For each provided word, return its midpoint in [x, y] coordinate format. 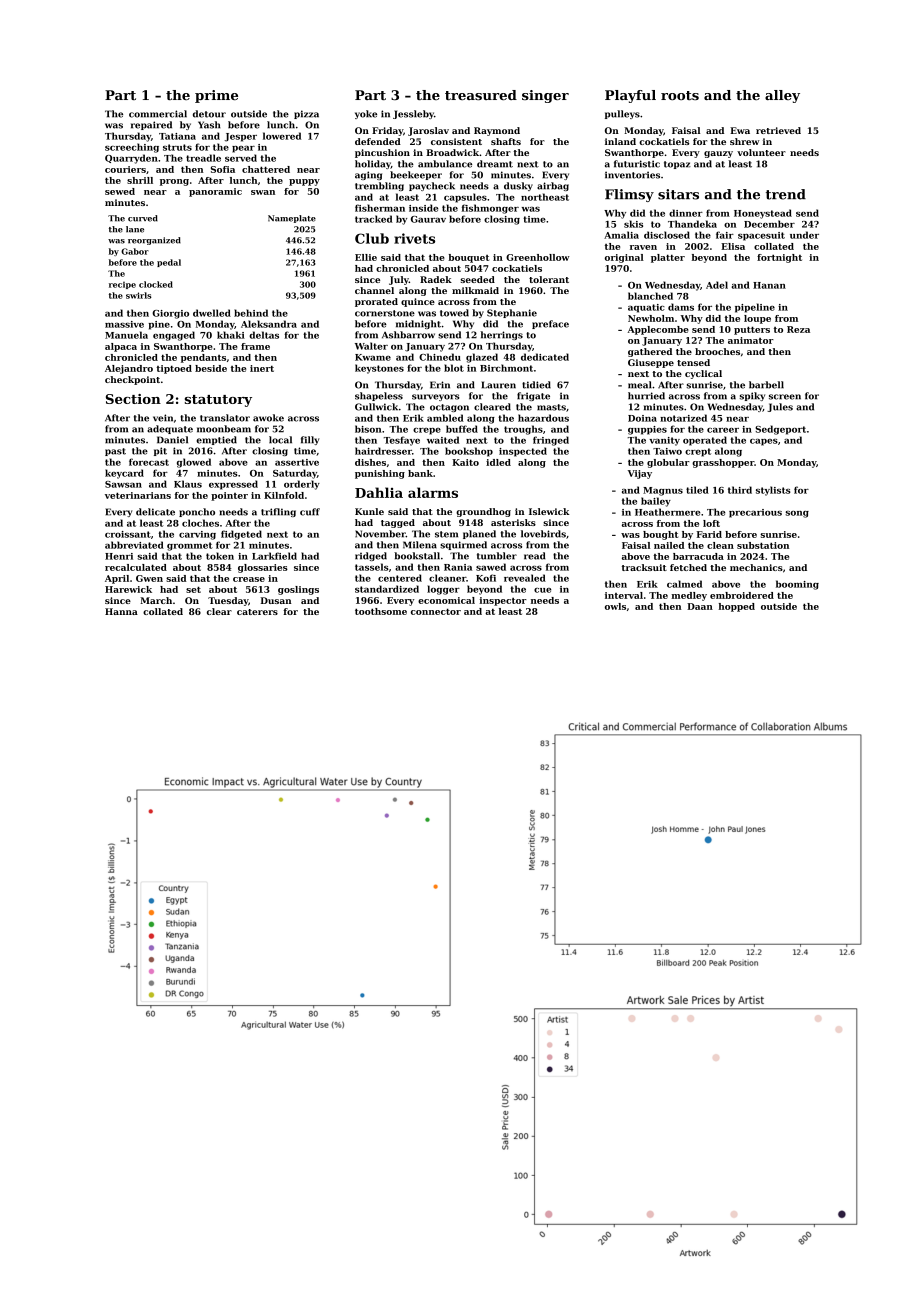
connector [436, 611]
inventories [632, 175]
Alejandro [129, 369]
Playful [630, 96]
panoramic [215, 192]
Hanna [121, 611]
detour [209, 114]
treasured [481, 95]
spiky [752, 396]
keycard [124, 474]
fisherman [380, 208]
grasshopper [723, 463]
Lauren [499, 385]
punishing [380, 474]
